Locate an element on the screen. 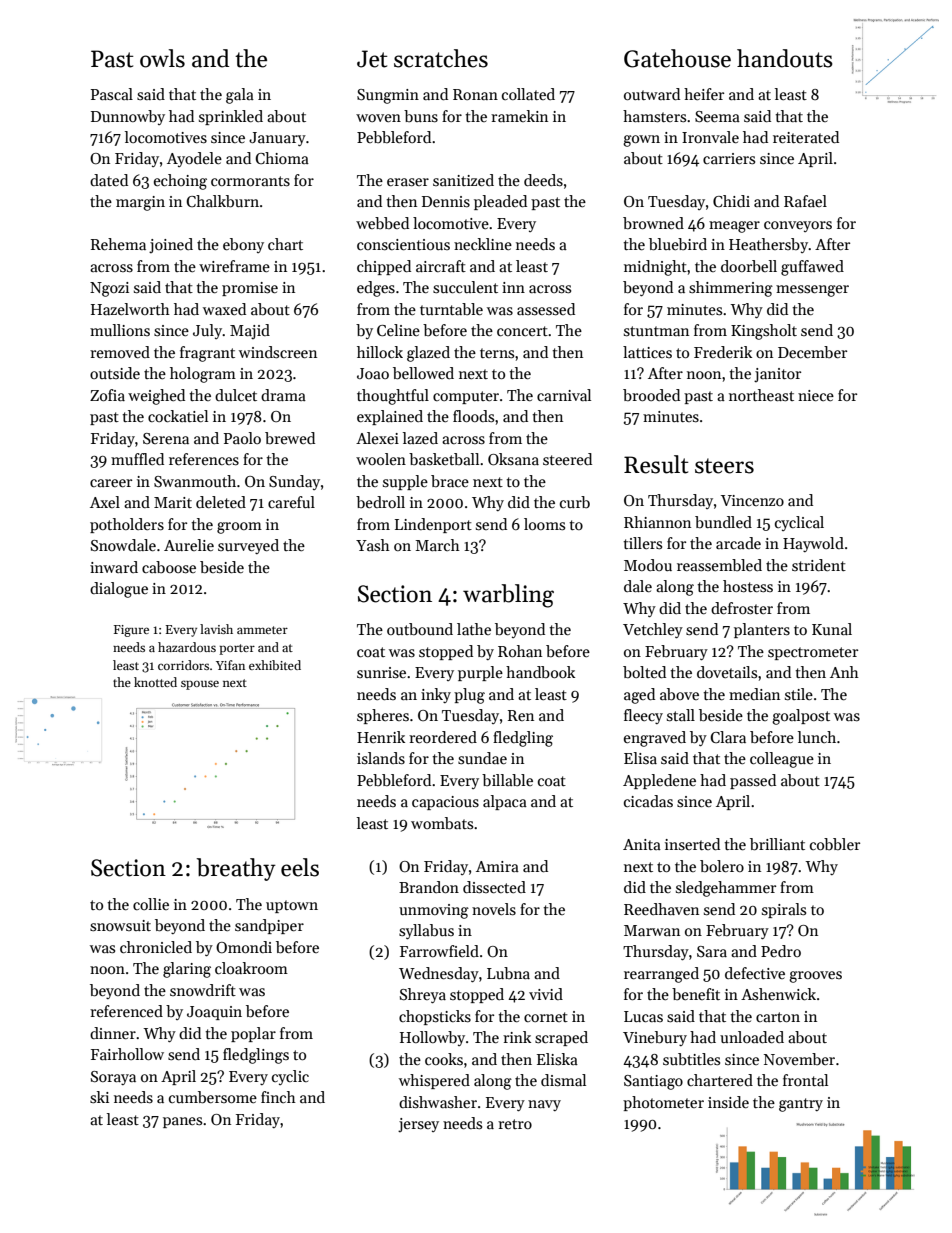 This screenshot has height=1233, width=952. brilliant is located at coordinates (777, 844).
